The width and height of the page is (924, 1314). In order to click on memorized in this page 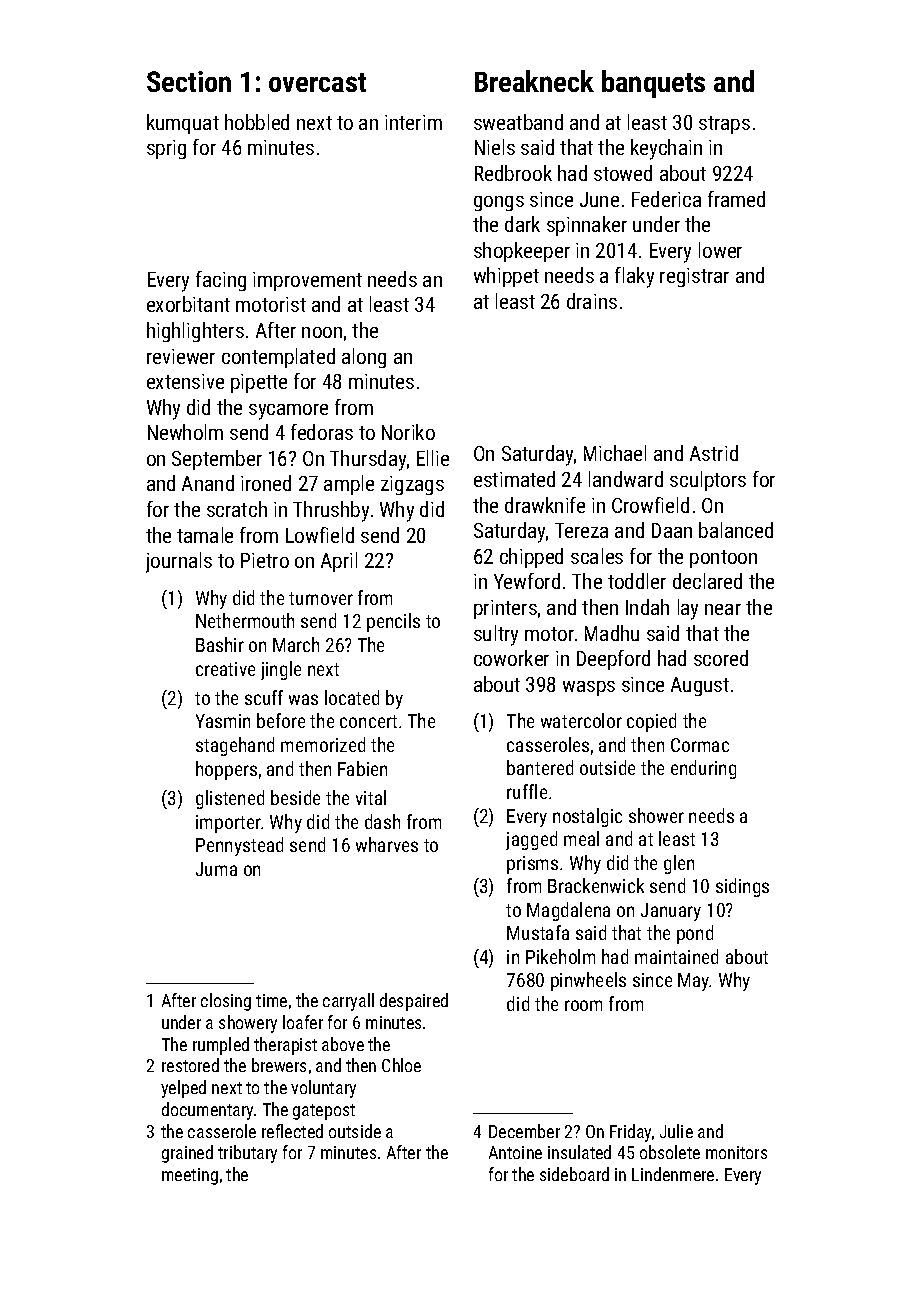, I will do `click(323, 744)`.
